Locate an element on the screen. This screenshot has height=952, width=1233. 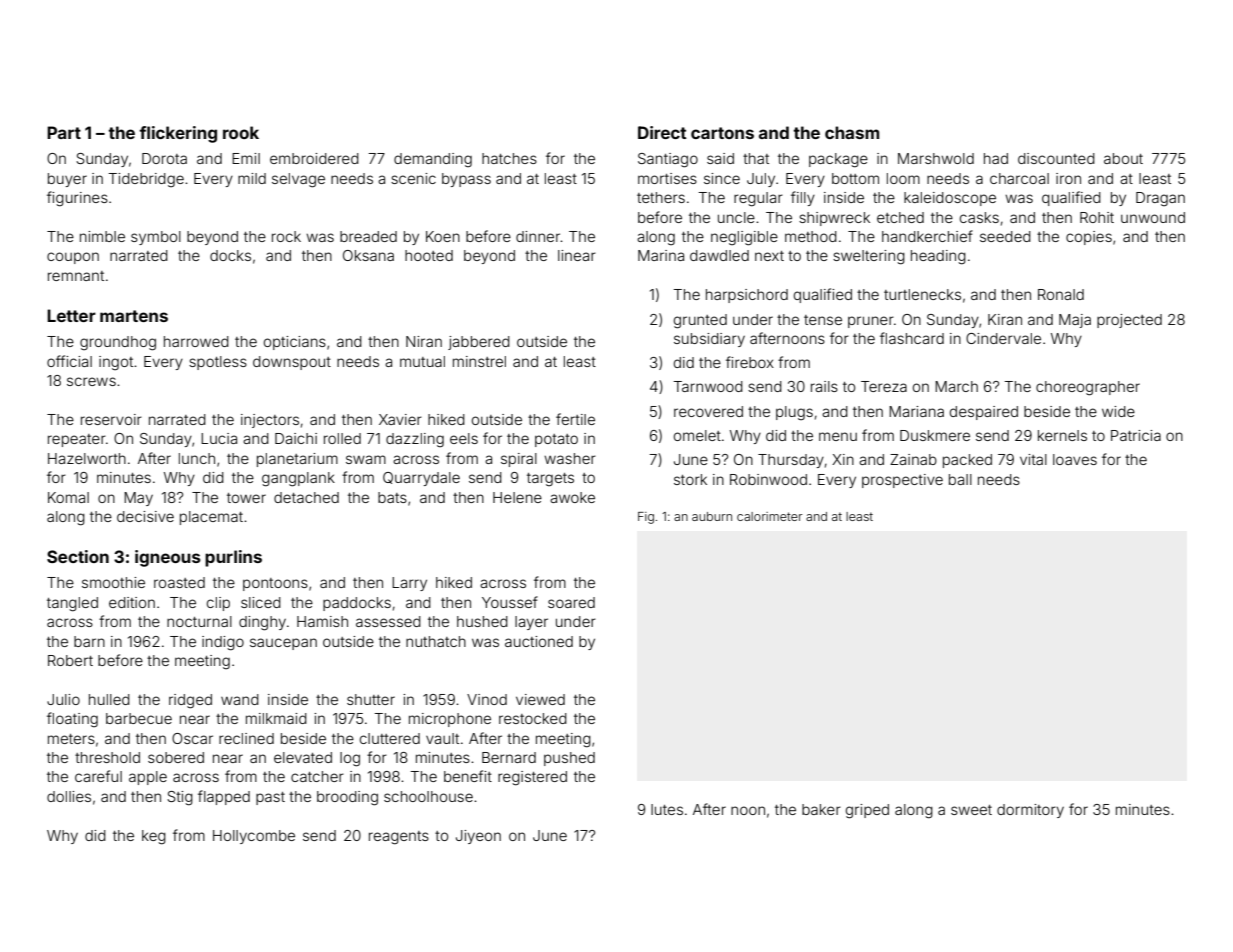
calorimeter is located at coordinates (769, 516).
